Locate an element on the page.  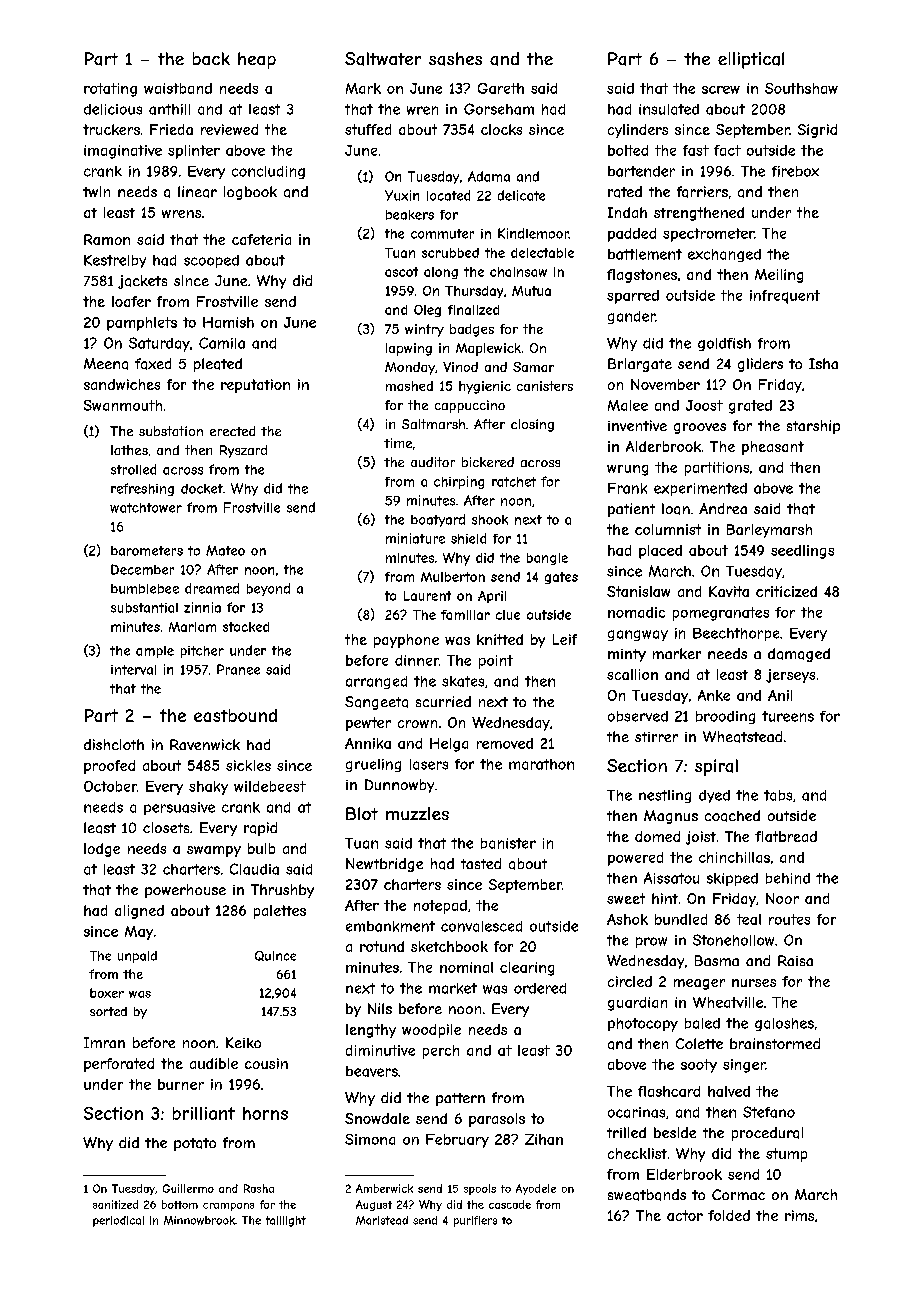
insulated is located at coordinates (669, 109).
